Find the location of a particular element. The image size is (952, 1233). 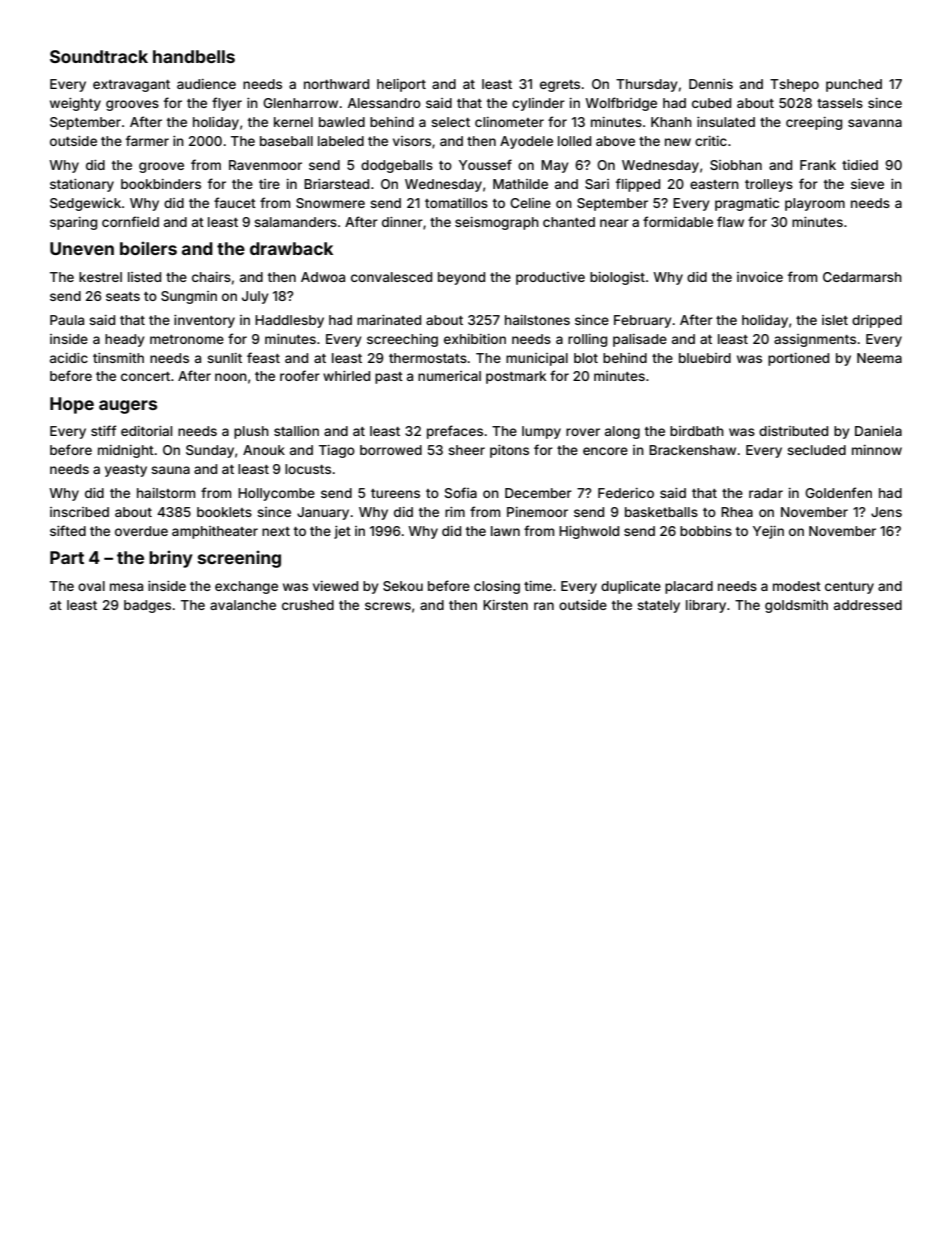

sparing is located at coordinates (73, 223).
